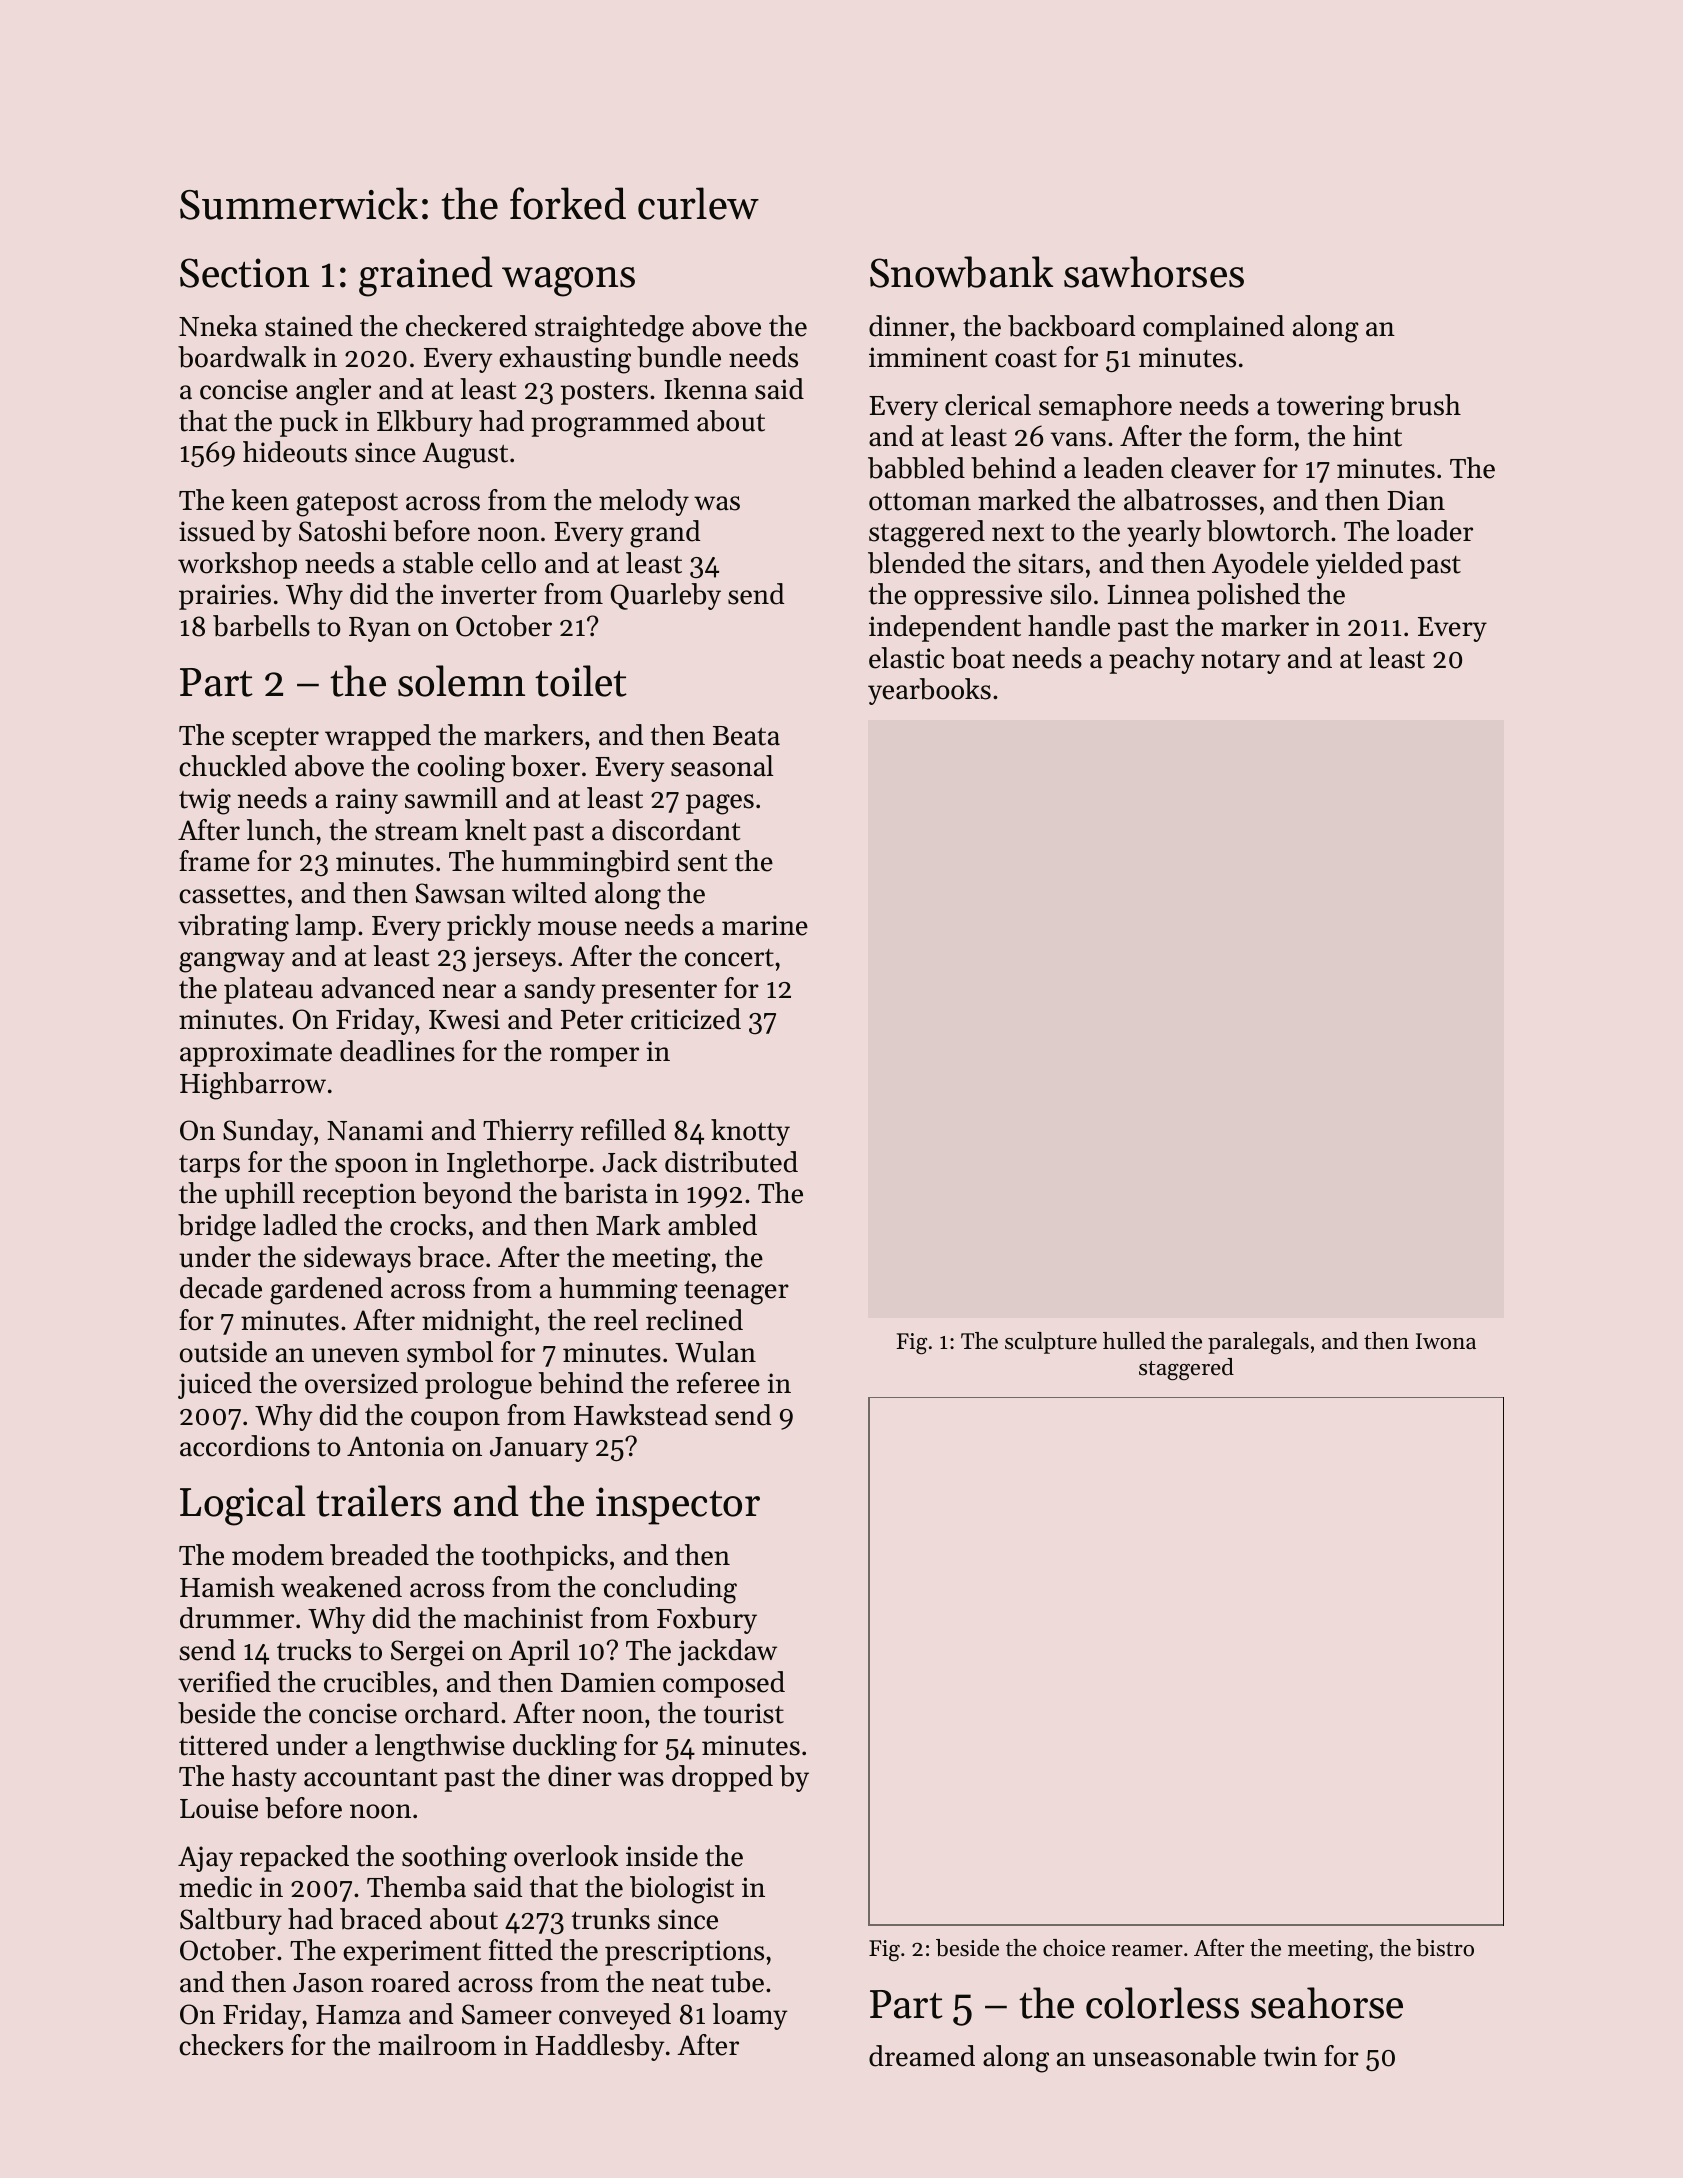 This screenshot has height=2178, width=1683. Describe the element at coordinates (231, 2045) in the screenshot. I see `checkers` at that location.
